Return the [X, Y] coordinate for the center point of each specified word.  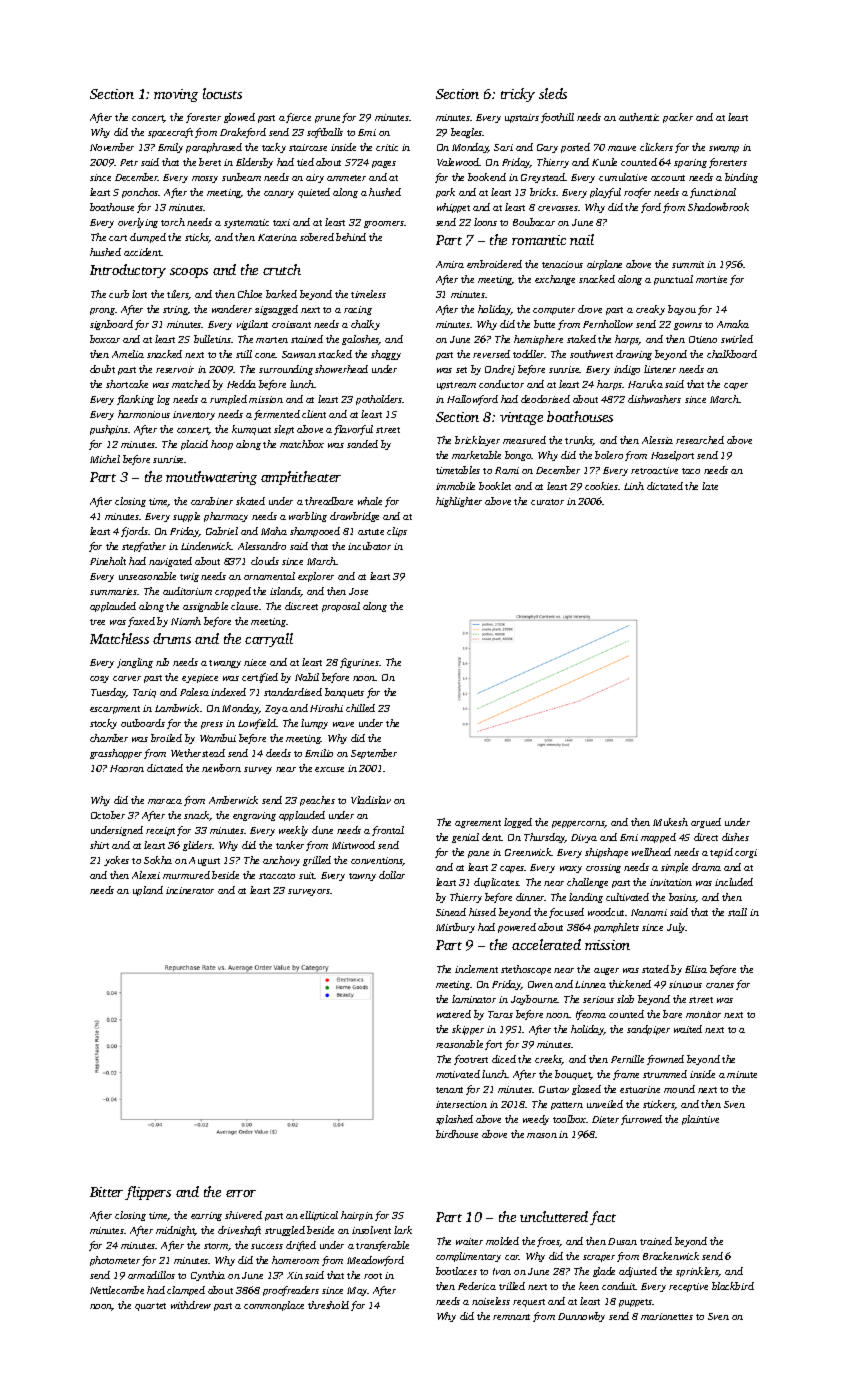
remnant [511, 1317]
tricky [518, 95]
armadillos [151, 1275]
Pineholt [108, 561]
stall [737, 912]
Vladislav [371, 800]
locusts [222, 93]
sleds [553, 93]
